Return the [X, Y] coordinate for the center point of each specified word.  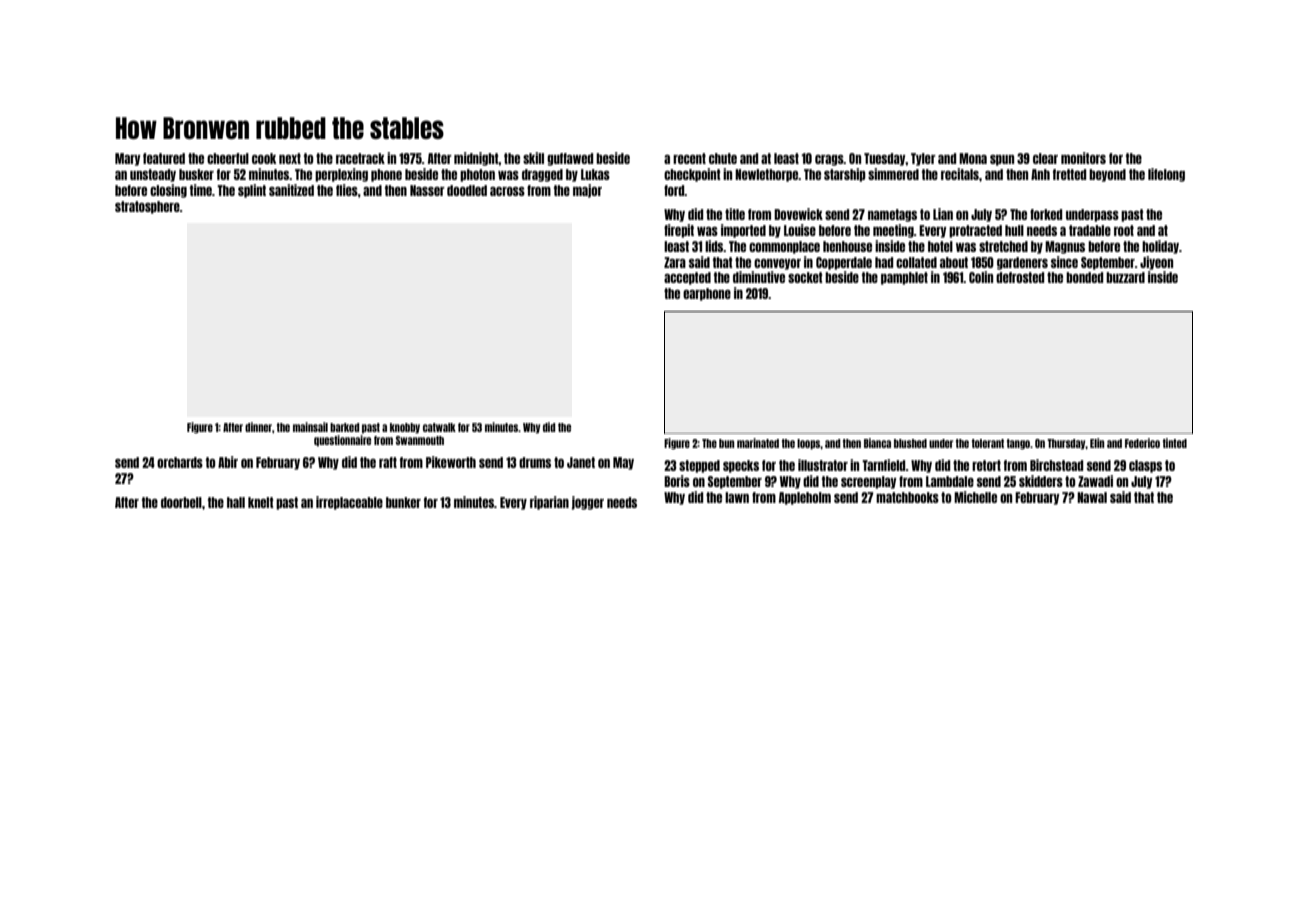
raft [388, 462]
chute [723, 158]
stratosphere [147, 207]
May [623, 463]
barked [344, 427]
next [290, 158]
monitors [1083, 158]
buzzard [1125, 277]
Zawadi [1095, 481]
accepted [687, 278]
